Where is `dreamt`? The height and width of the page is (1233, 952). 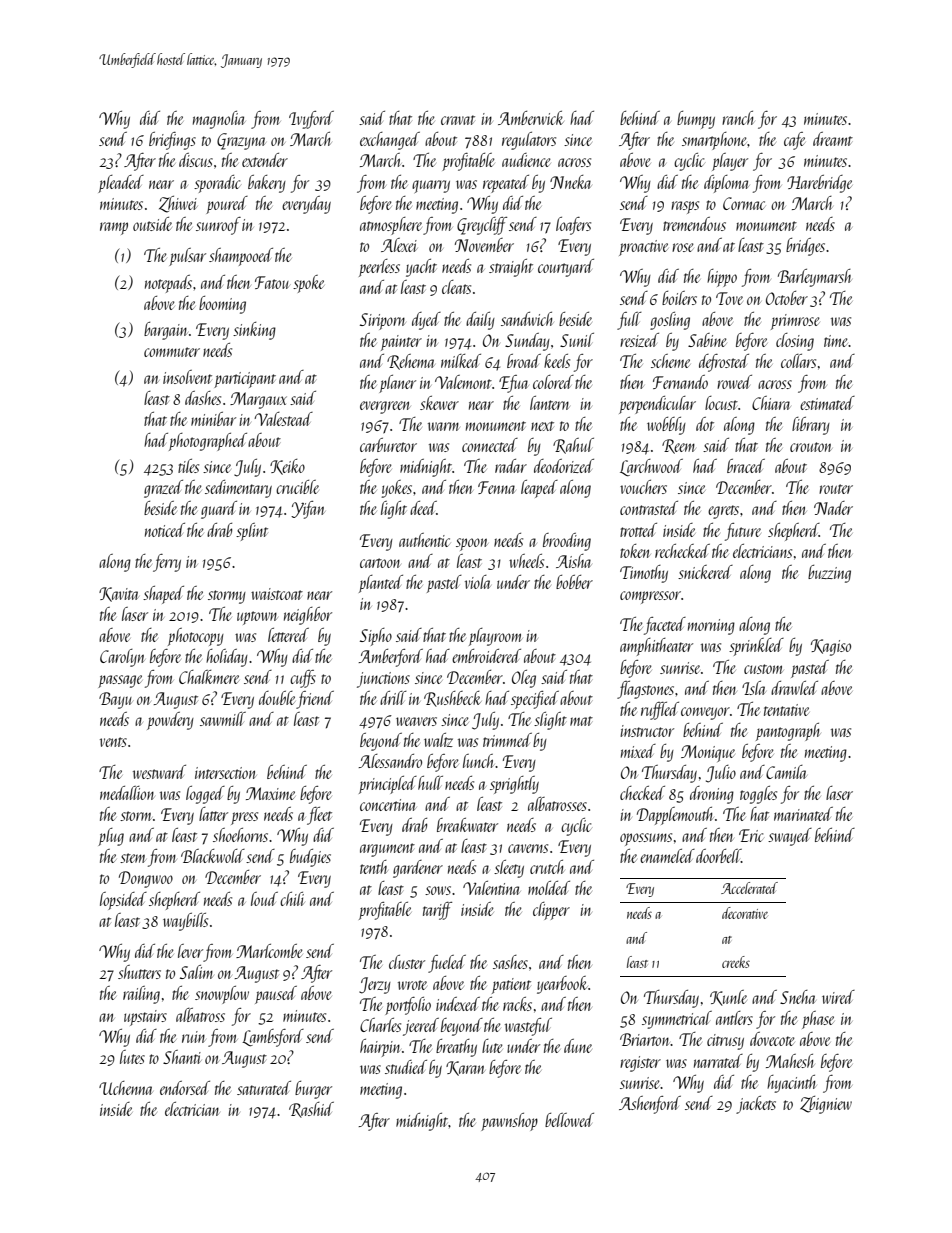 dreamt is located at coordinates (833, 139).
